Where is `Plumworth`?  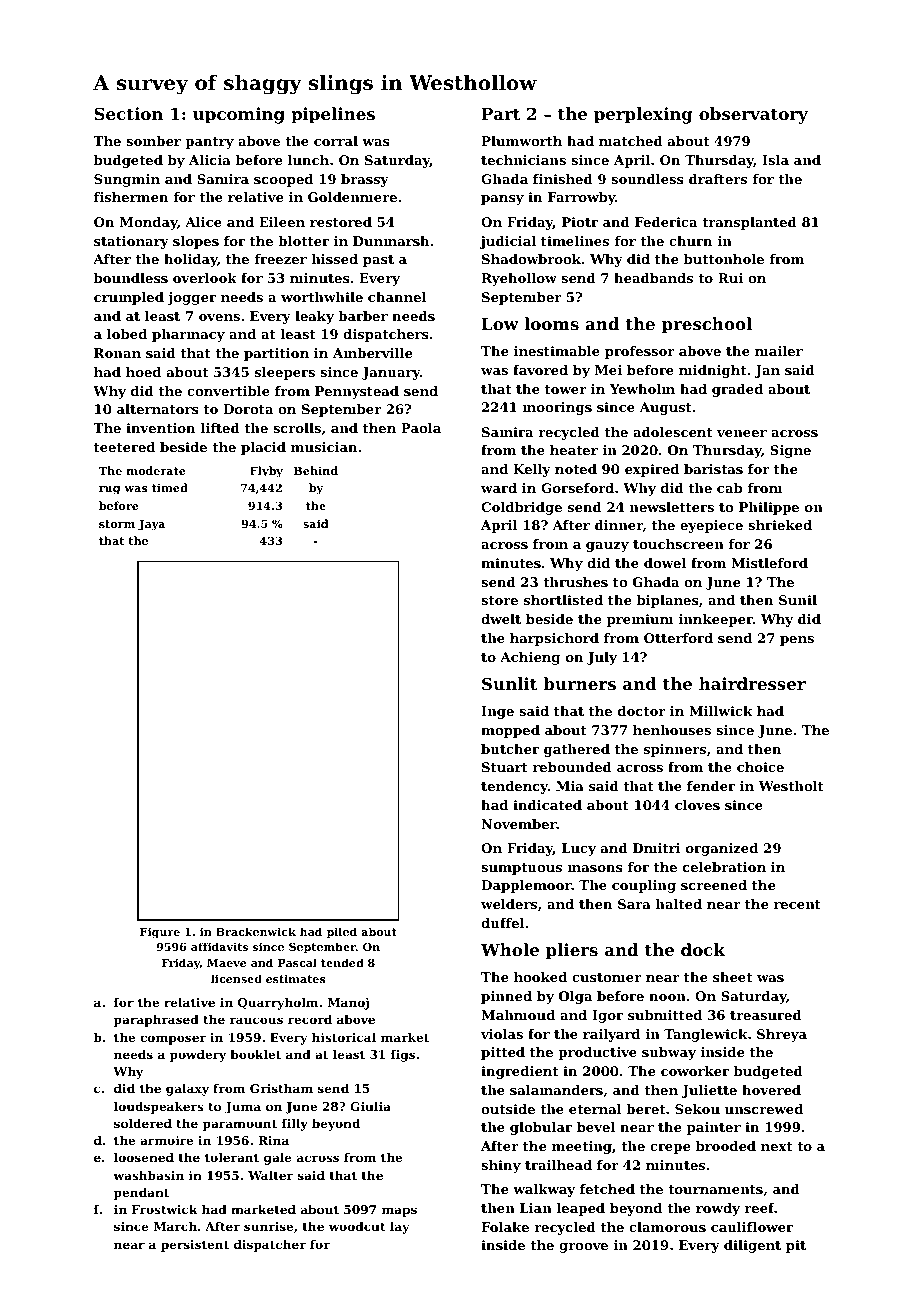 Plumworth is located at coordinates (521, 141).
